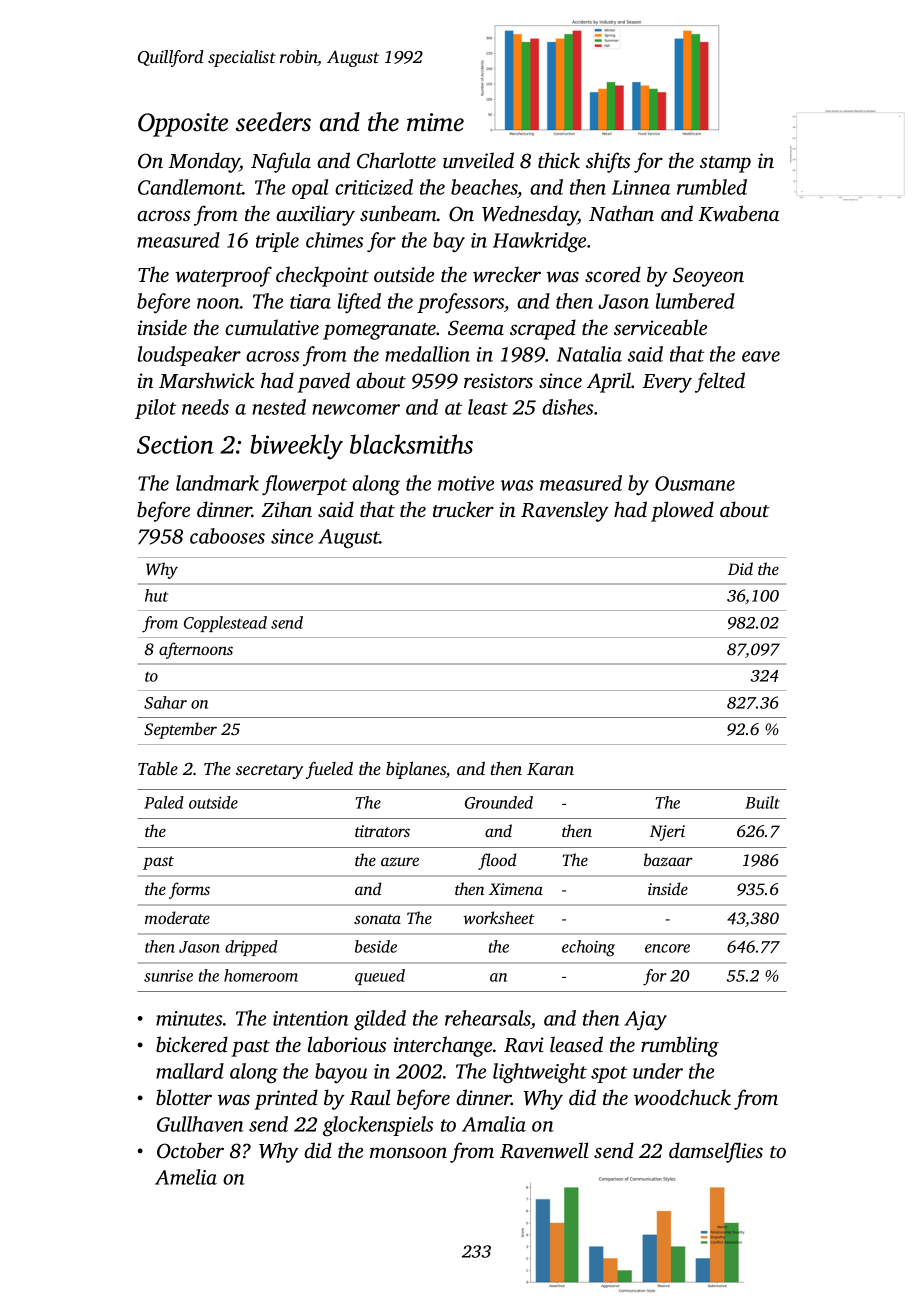 This screenshot has height=1314, width=924. I want to click on sunbeam, so click(398, 213).
